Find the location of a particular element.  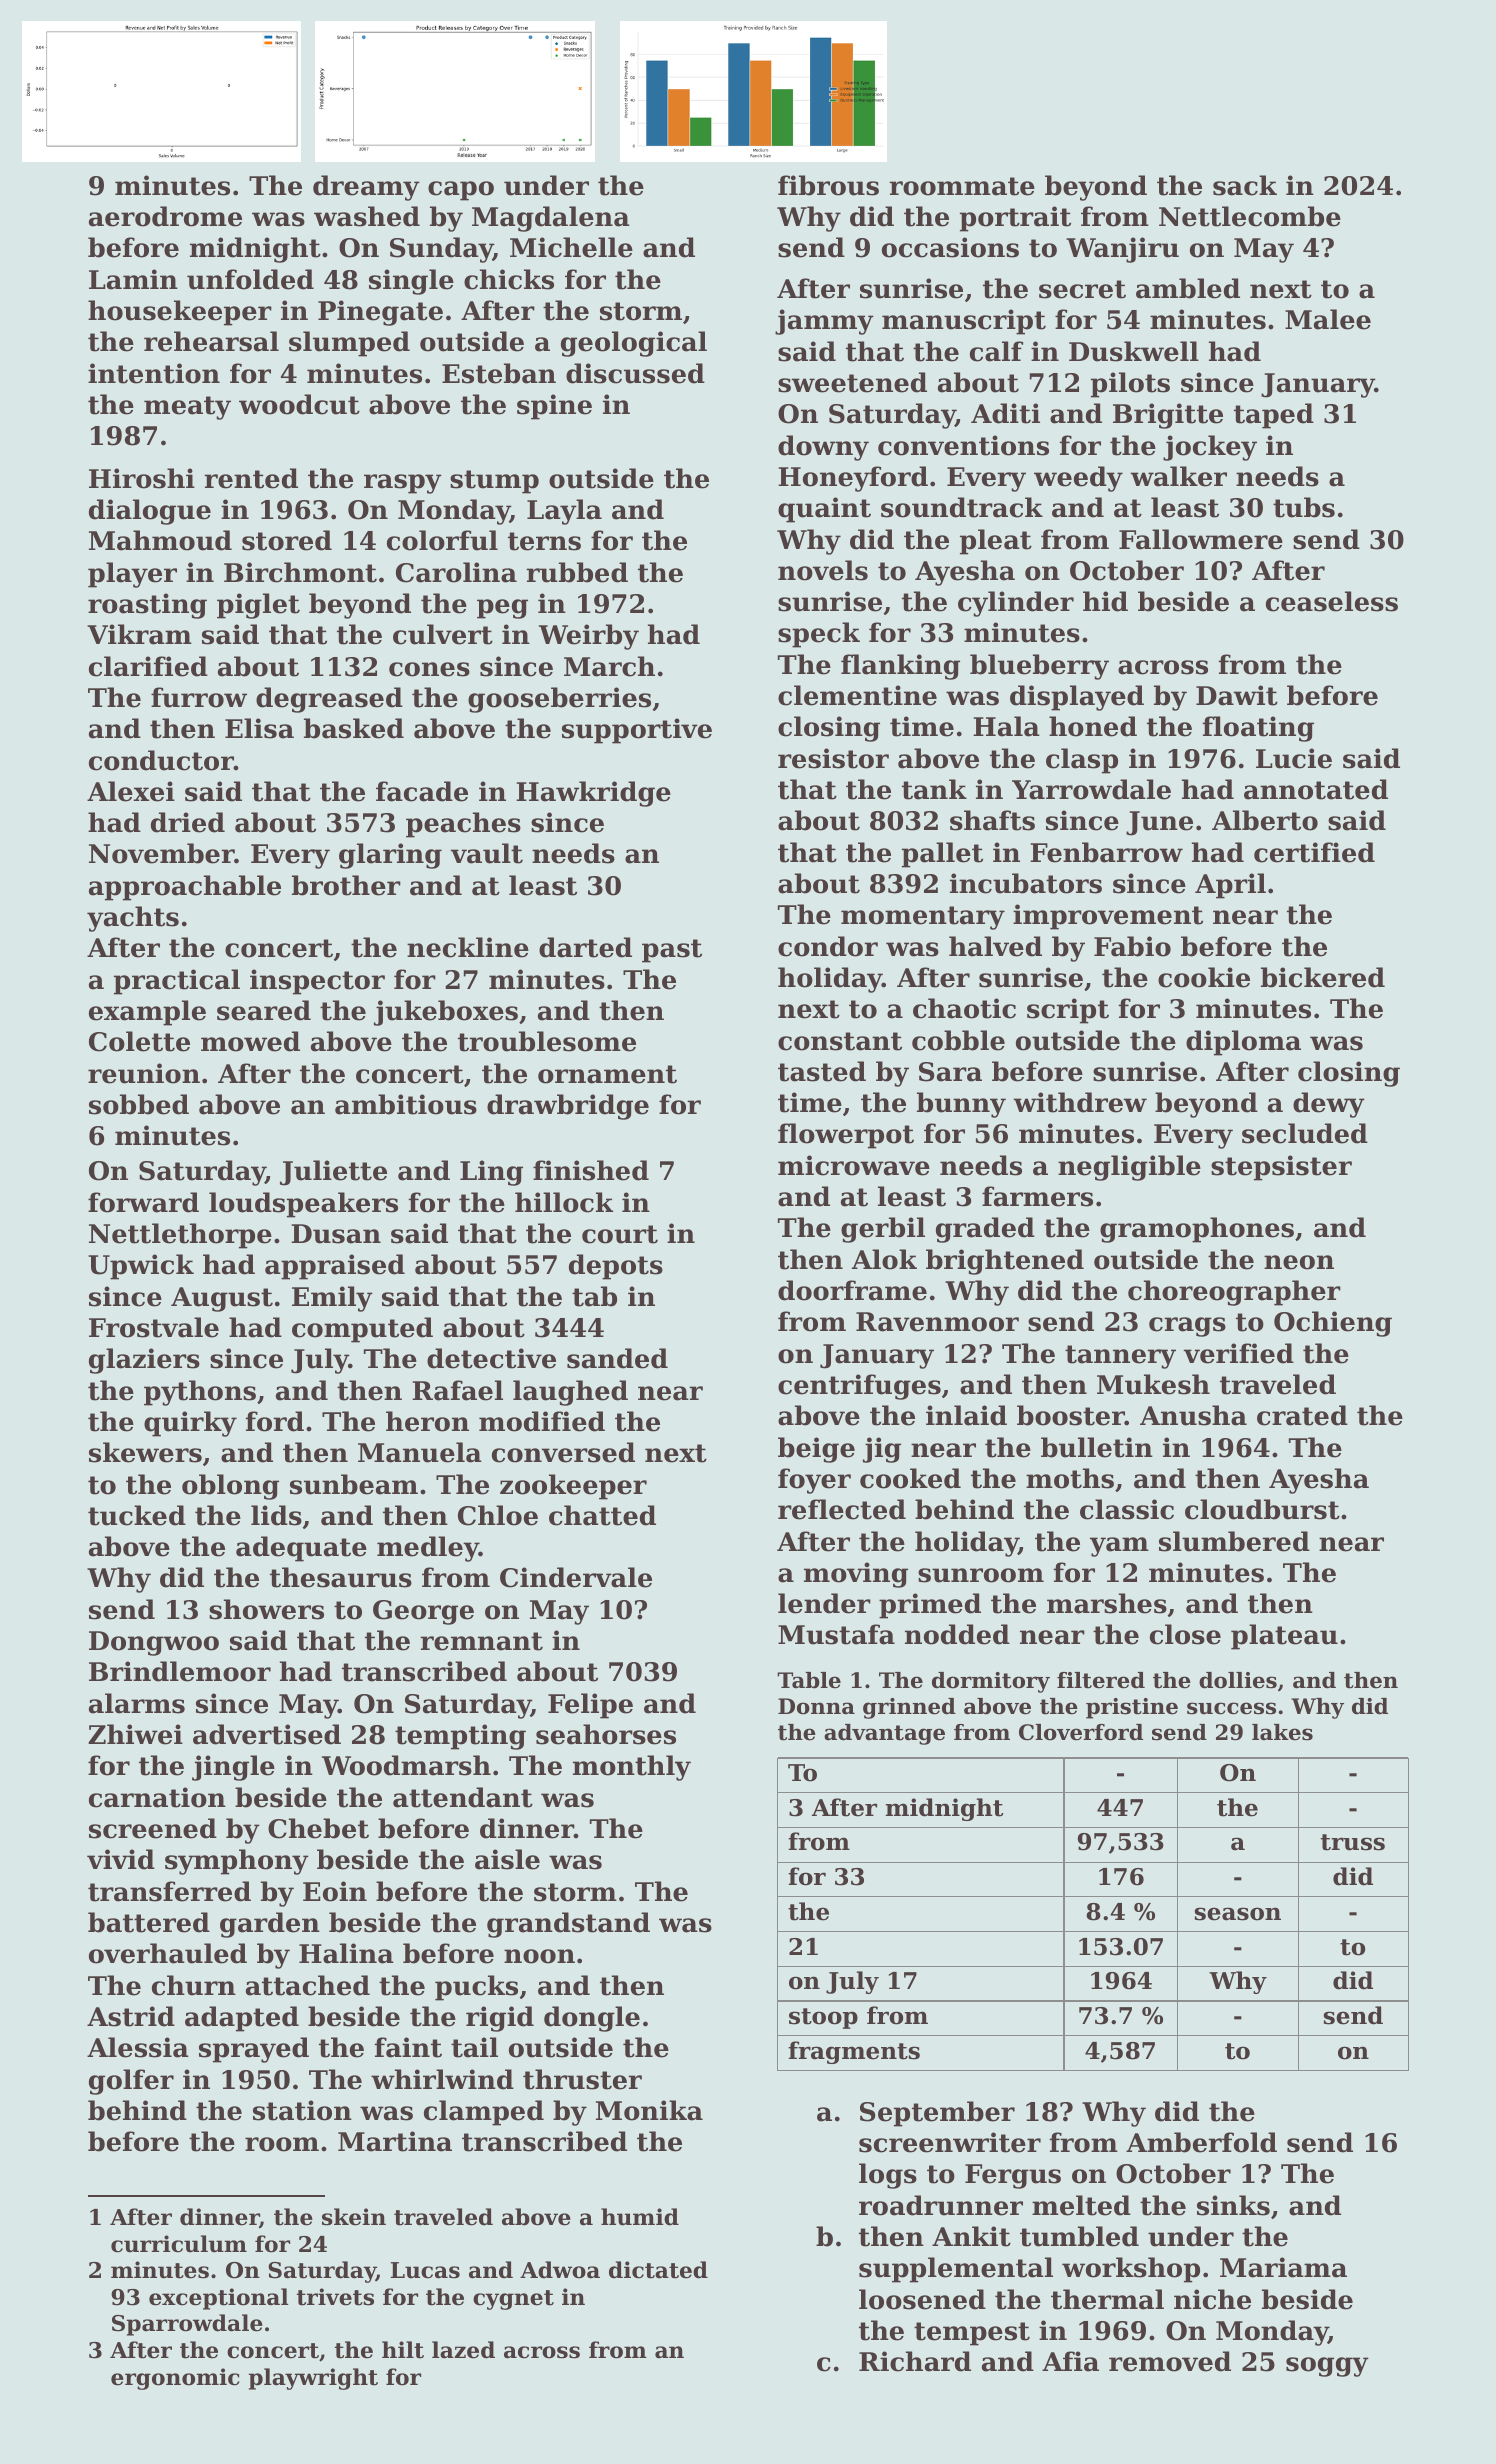

aerodrome is located at coordinates (165, 216).
